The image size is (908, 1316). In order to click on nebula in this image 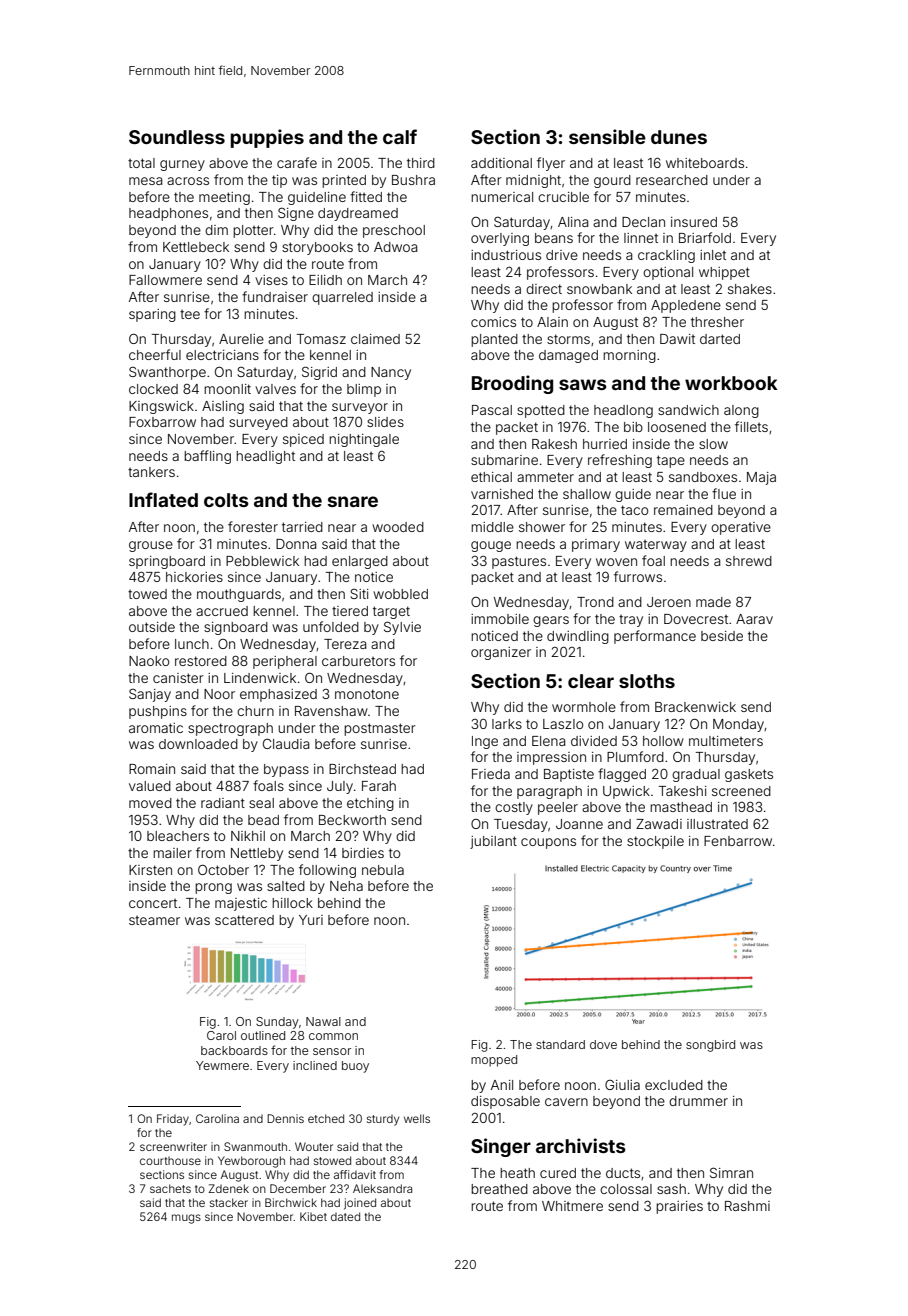, I will do `click(383, 870)`.
